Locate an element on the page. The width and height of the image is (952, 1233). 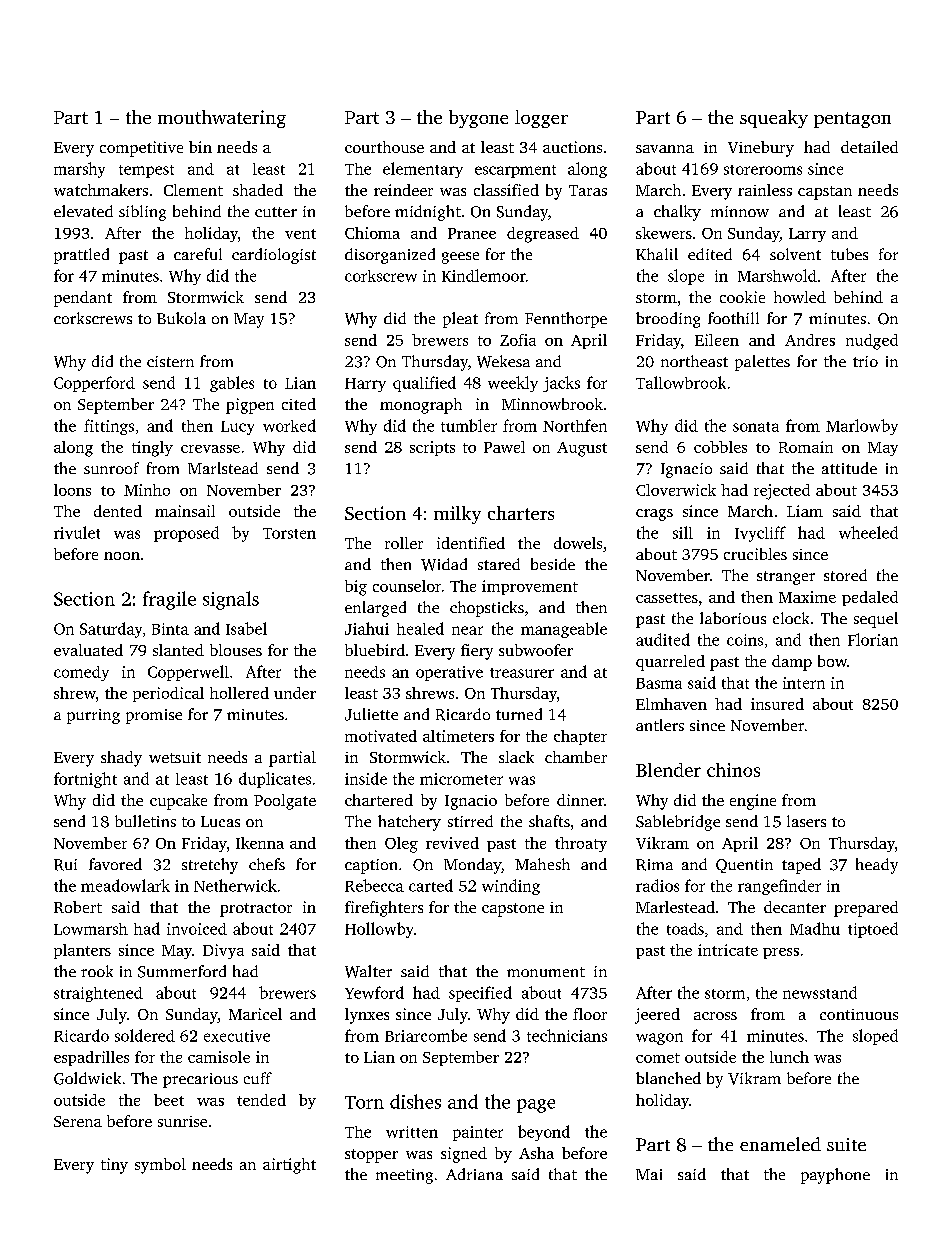
meeting is located at coordinates (404, 1176).
